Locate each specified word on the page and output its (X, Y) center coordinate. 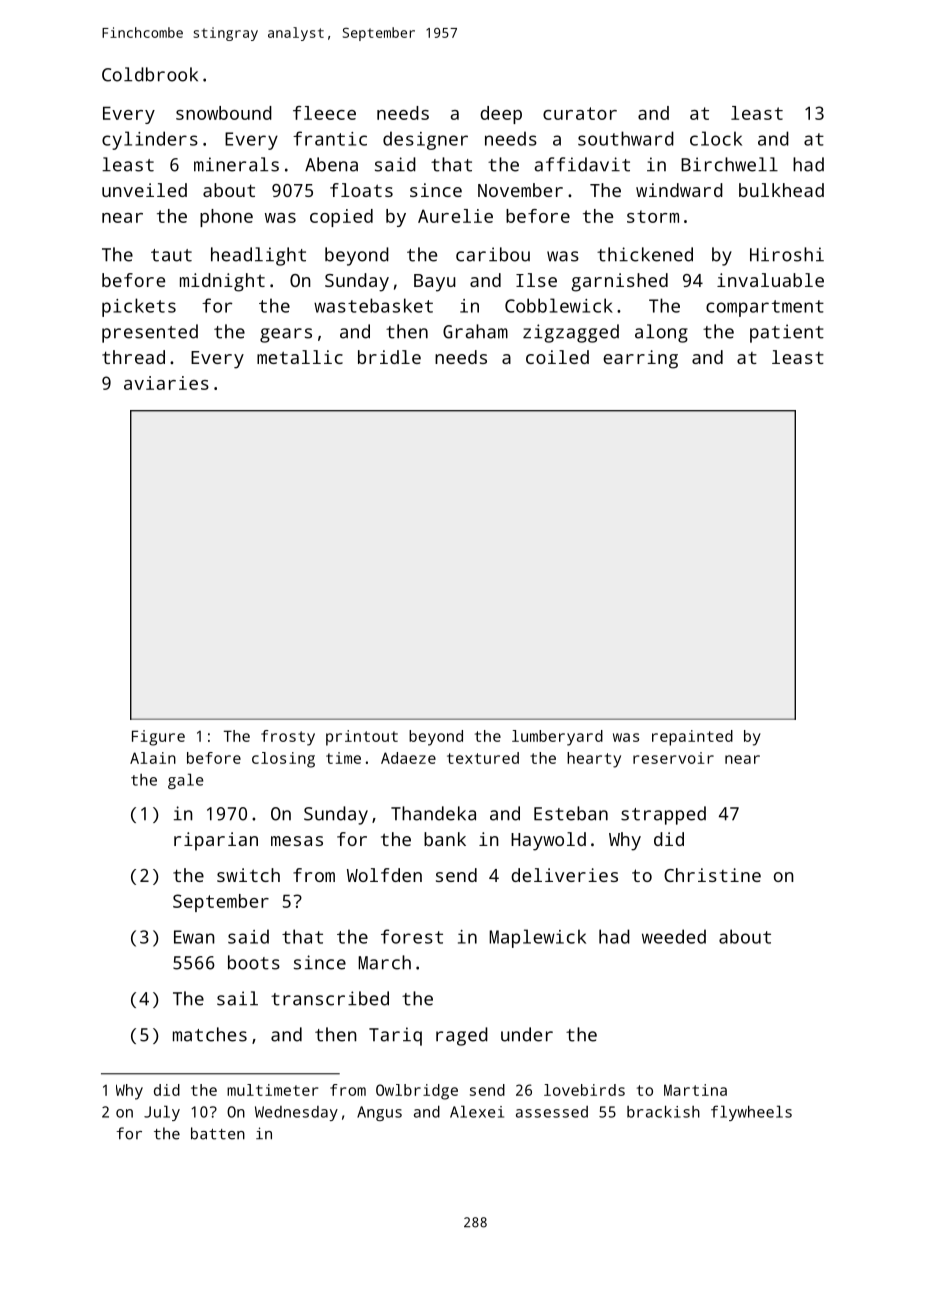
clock (716, 138)
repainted (692, 738)
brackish (663, 1111)
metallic (300, 357)
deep (501, 115)
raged (462, 1036)
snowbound (224, 113)
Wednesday (296, 1113)
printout (362, 738)
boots (254, 962)
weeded (674, 936)
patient (787, 333)
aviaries (166, 383)
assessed (552, 1112)
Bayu (435, 283)
